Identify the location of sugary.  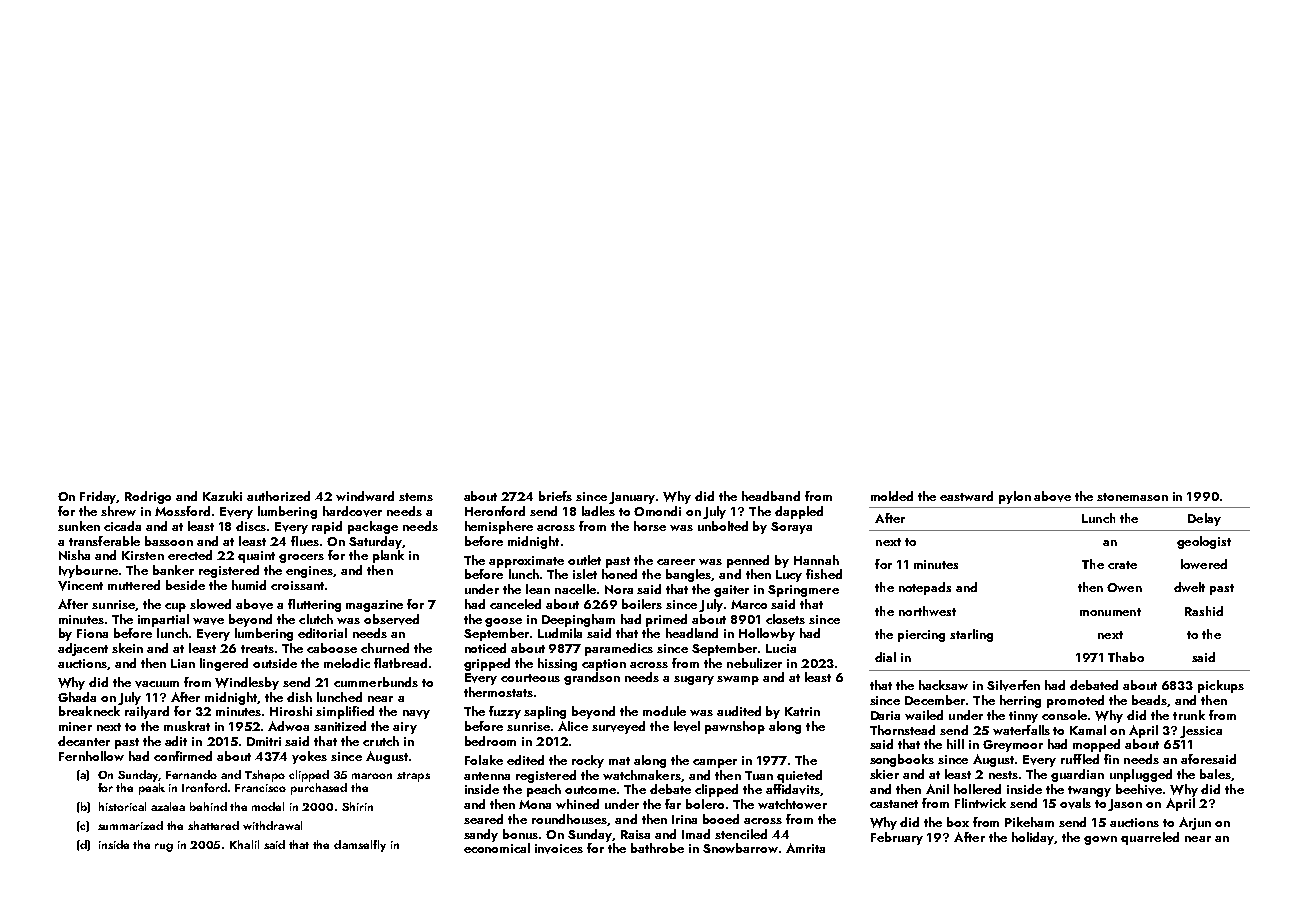
(694, 680).
